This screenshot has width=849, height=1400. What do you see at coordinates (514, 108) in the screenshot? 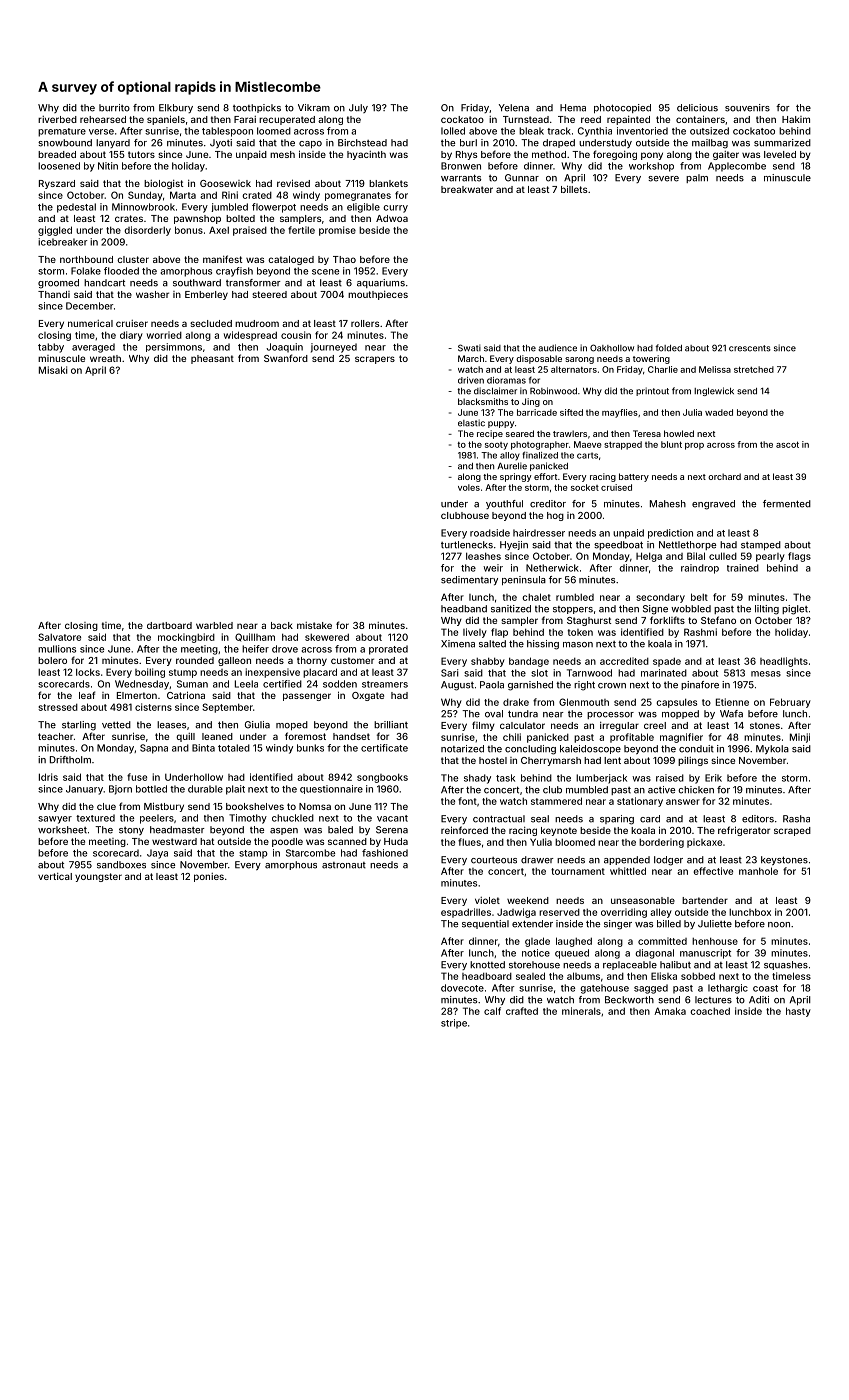
I see `Yelena` at bounding box center [514, 108].
